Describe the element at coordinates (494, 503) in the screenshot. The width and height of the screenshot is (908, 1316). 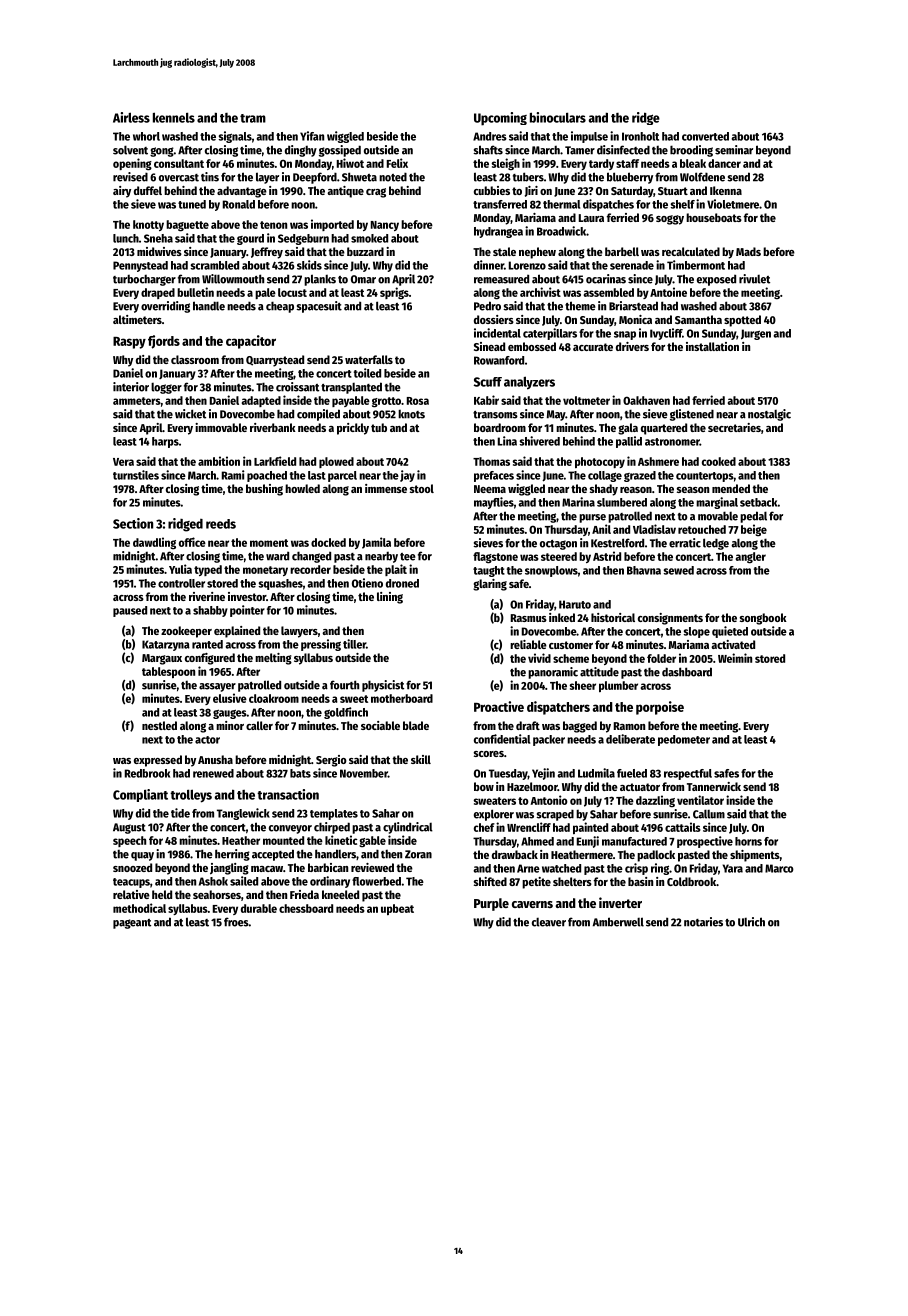
I see `mayflies` at that location.
